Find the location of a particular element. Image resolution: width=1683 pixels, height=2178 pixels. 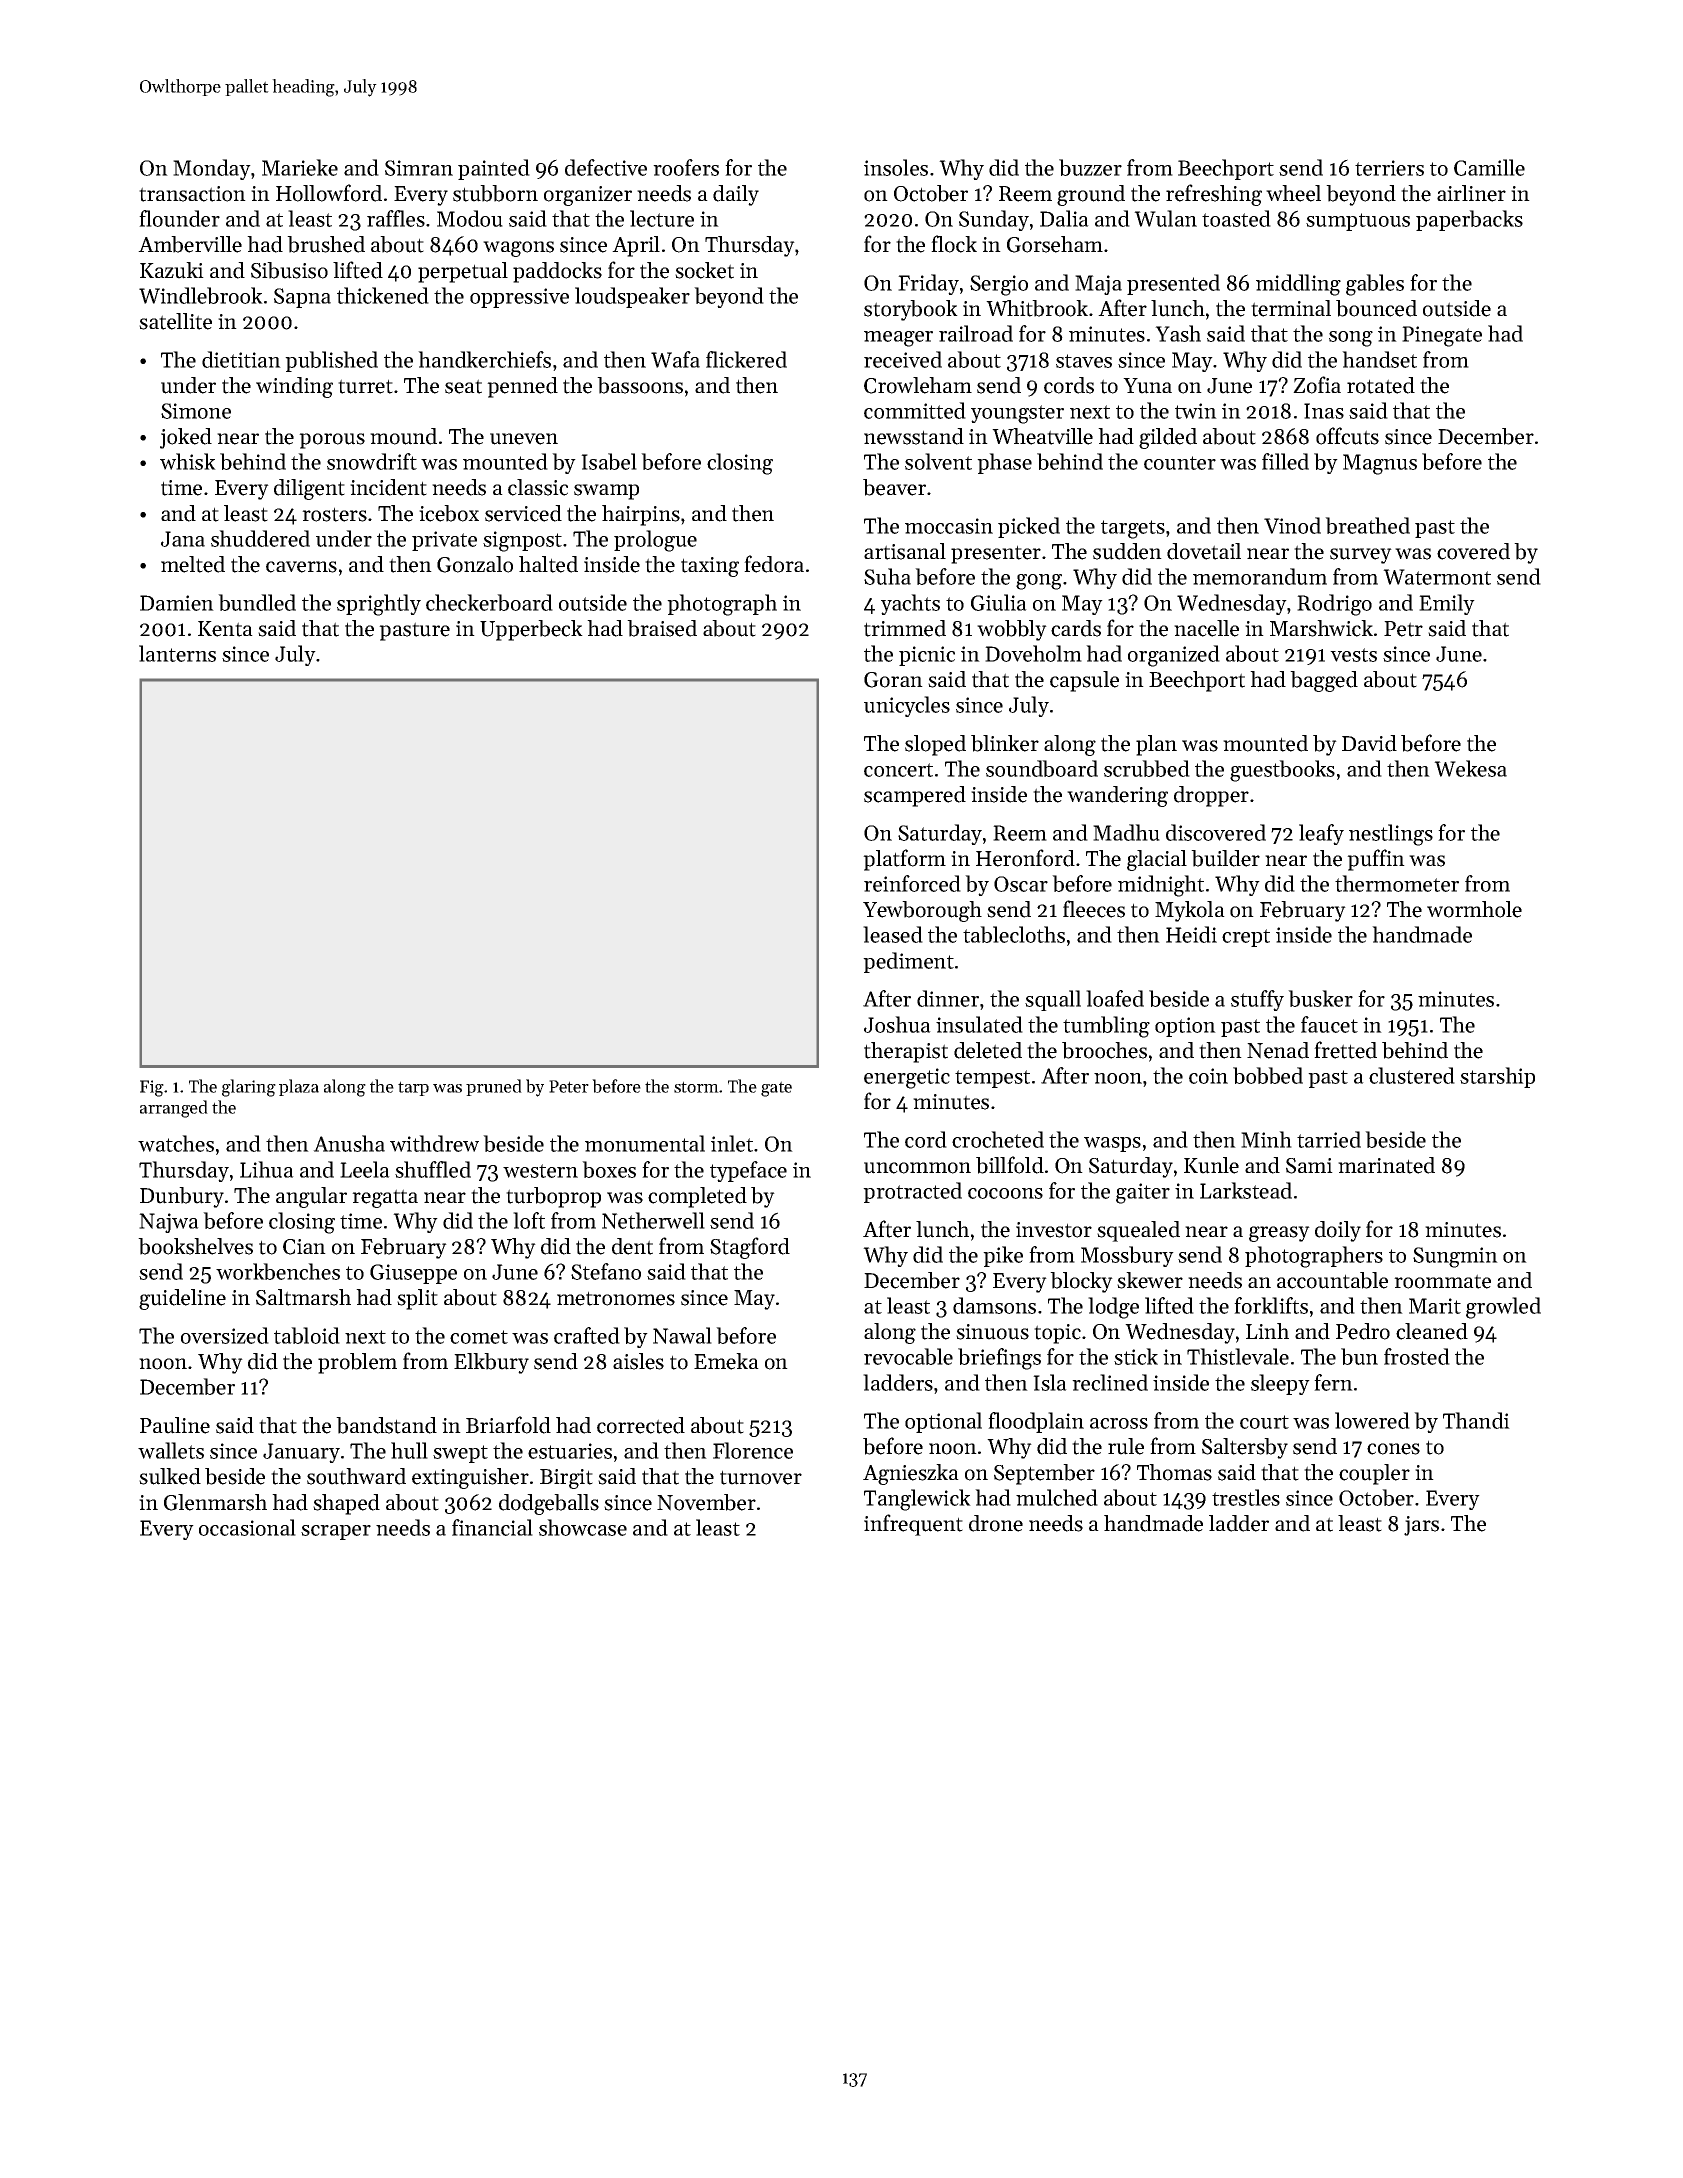

Najwa is located at coordinates (169, 1223).
